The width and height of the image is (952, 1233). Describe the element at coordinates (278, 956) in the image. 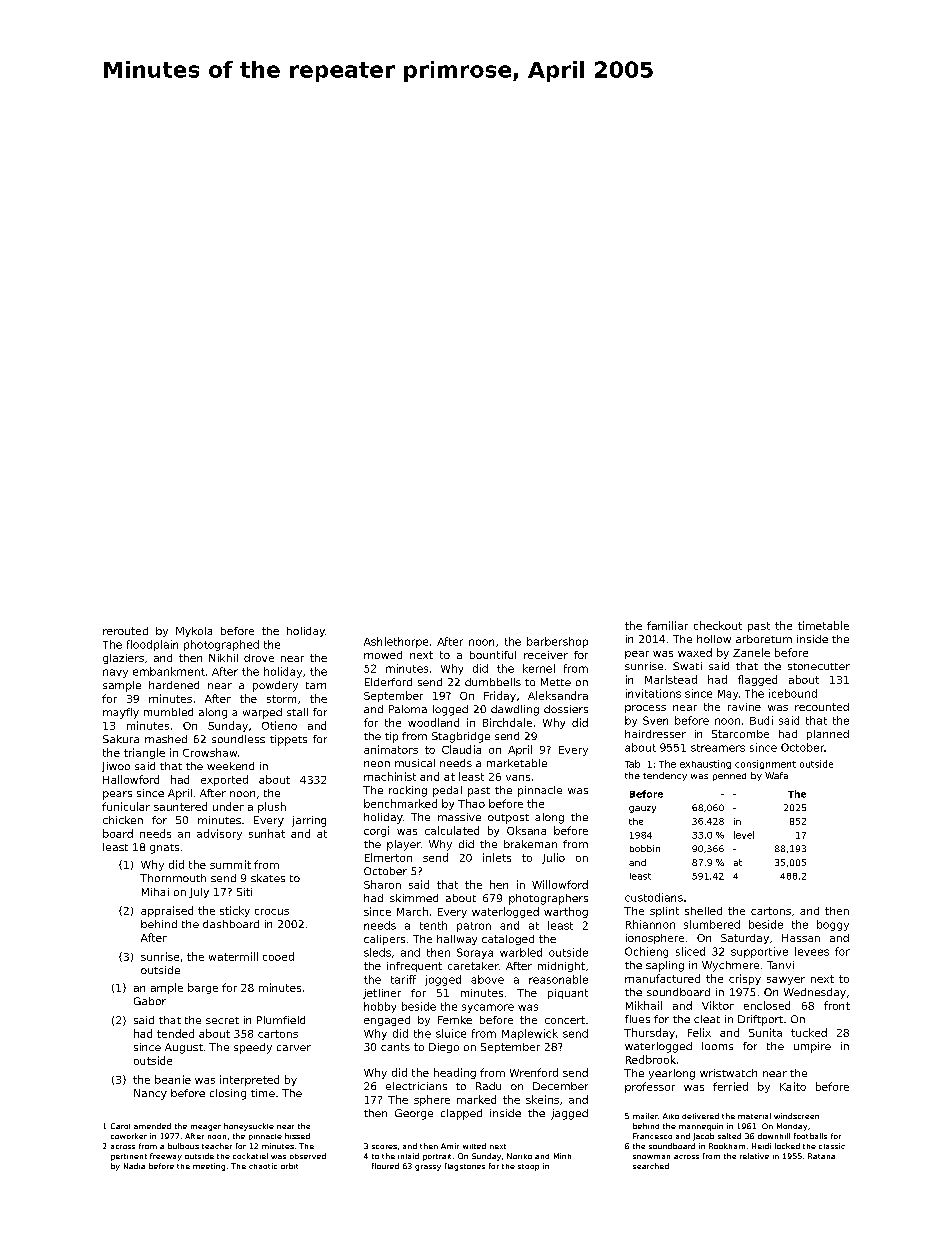

I see `cooed` at that location.
